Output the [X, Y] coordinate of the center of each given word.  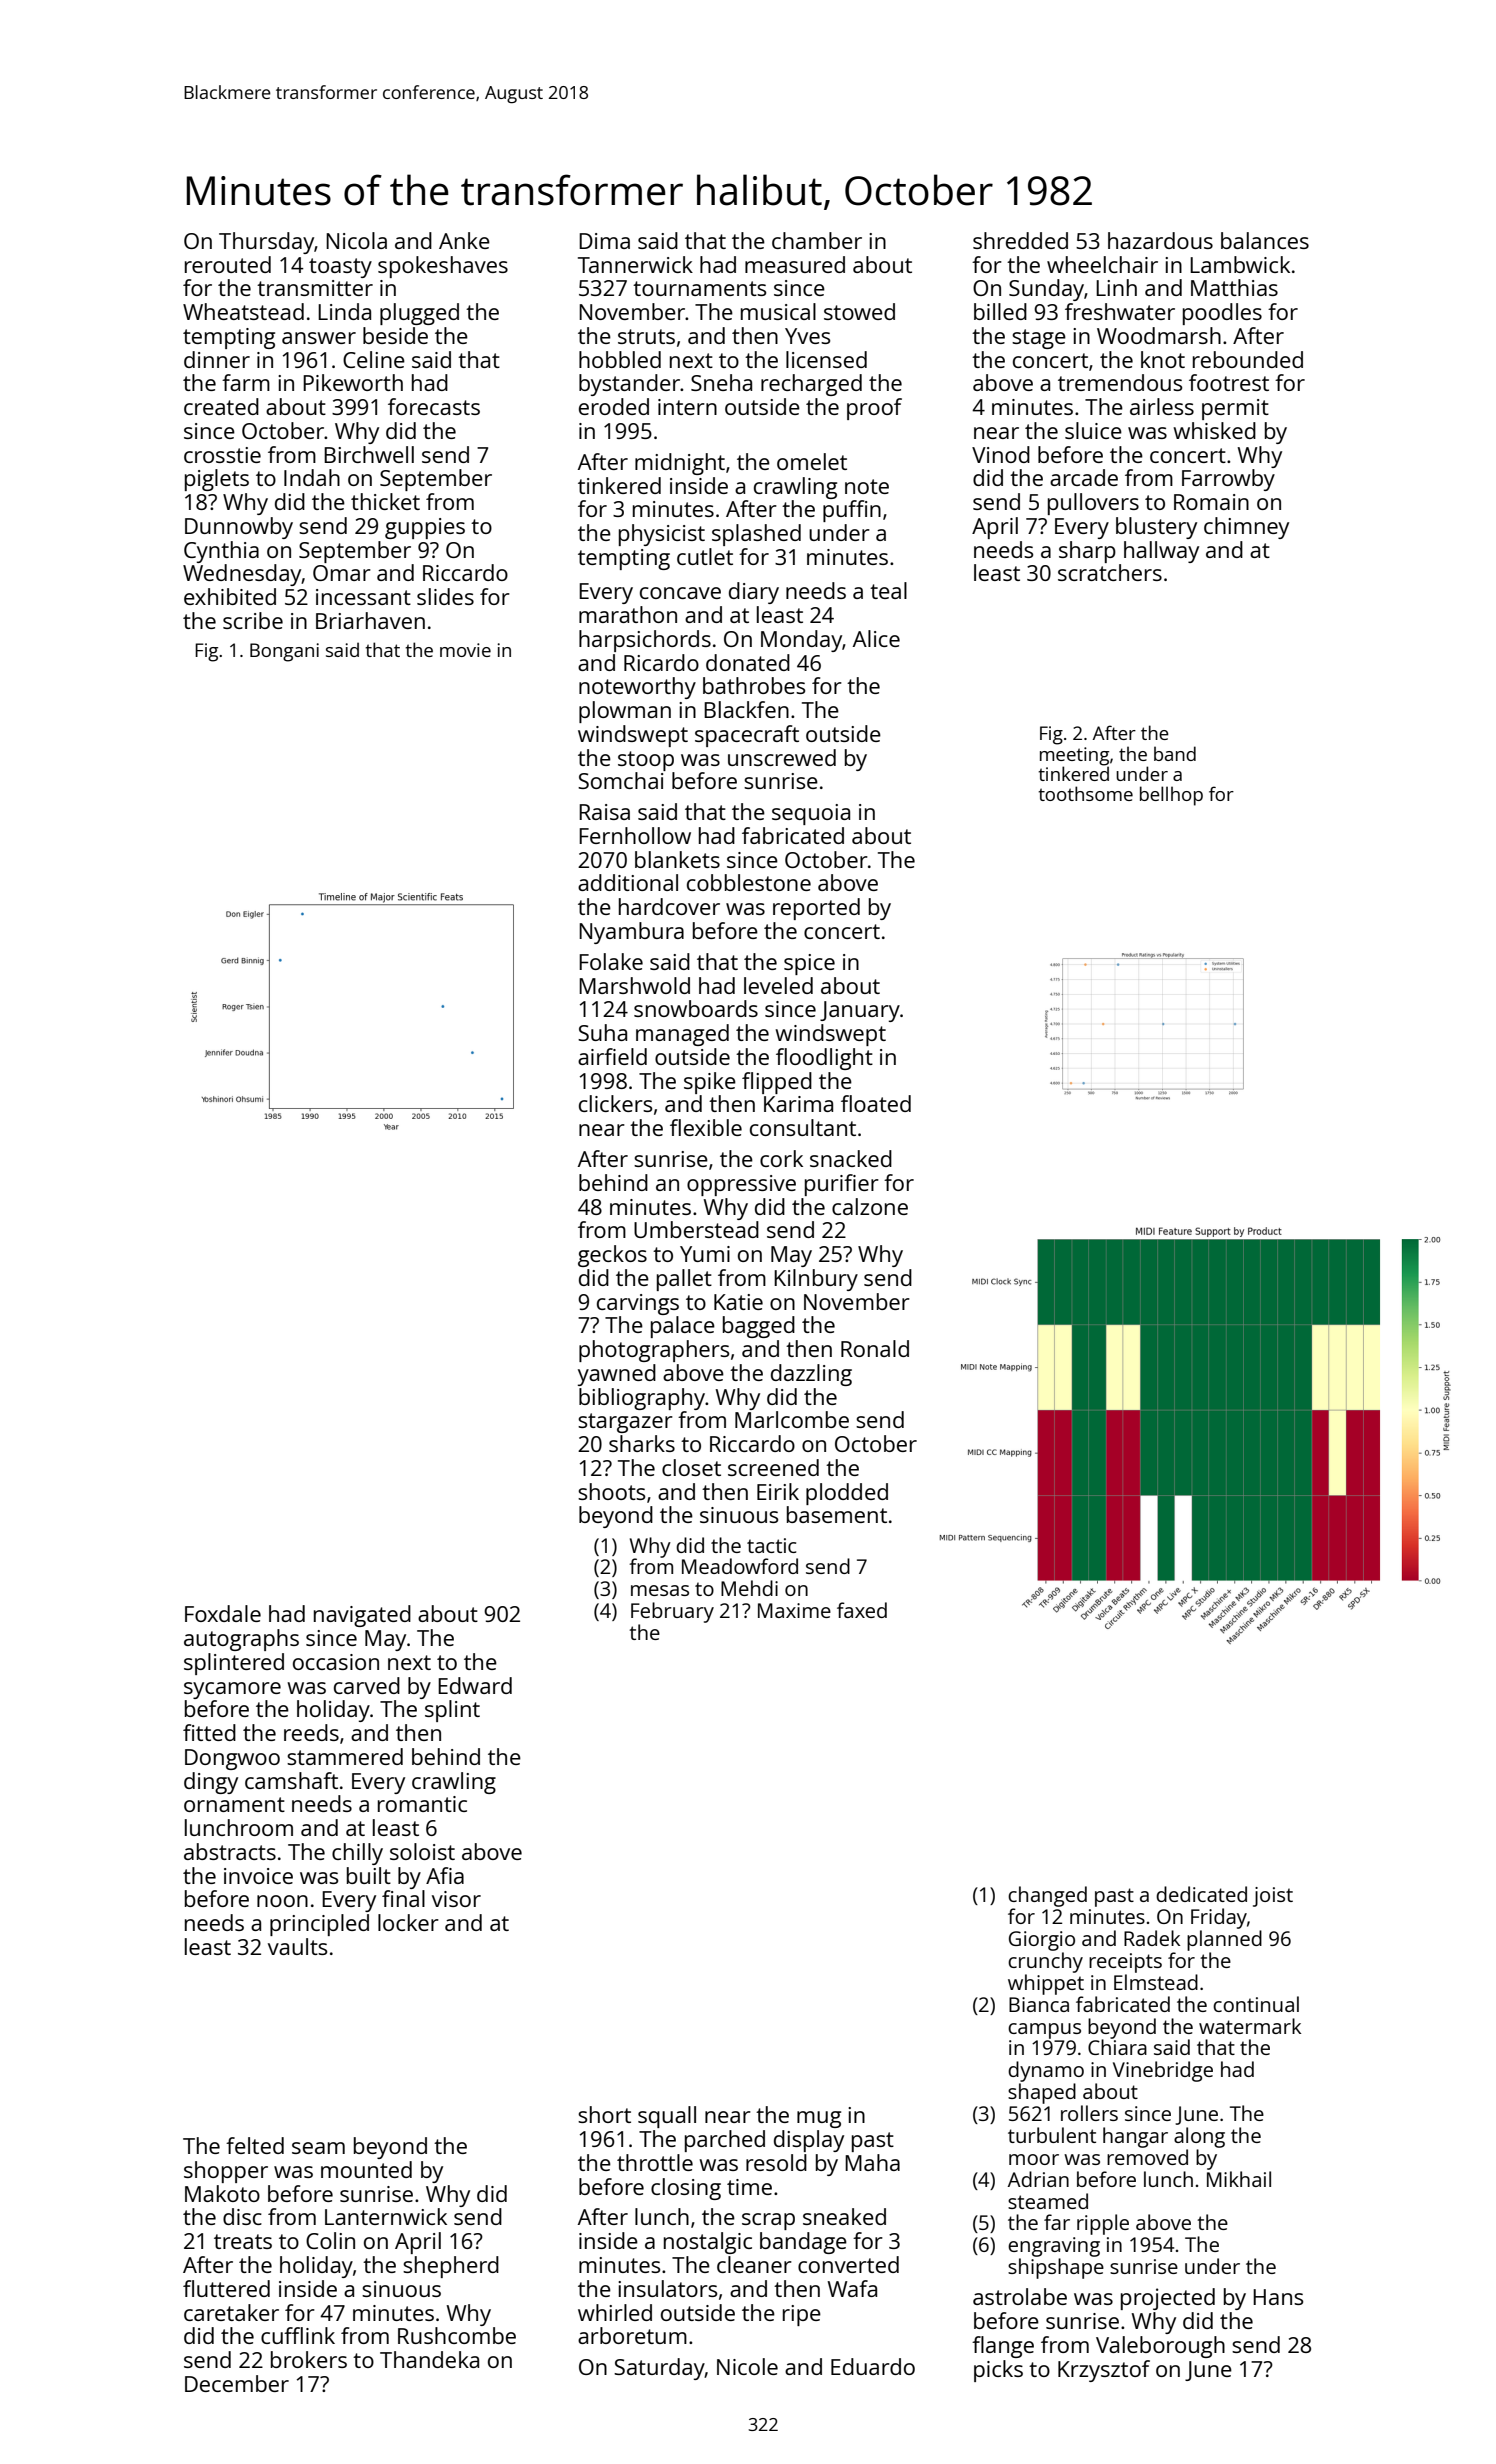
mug [819, 2119]
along [1199, 2137]
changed [1047, 1896]
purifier [842, 1185]
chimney [1246, 528]
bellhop [1171, 796]
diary [754, 593]
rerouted [228, 264]
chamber [817, 240]
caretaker [231, 2312]
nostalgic [708, 2243]
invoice [258, 1876]
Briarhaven [370, 620]
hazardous [1160, 240]
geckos [612, 1256]
